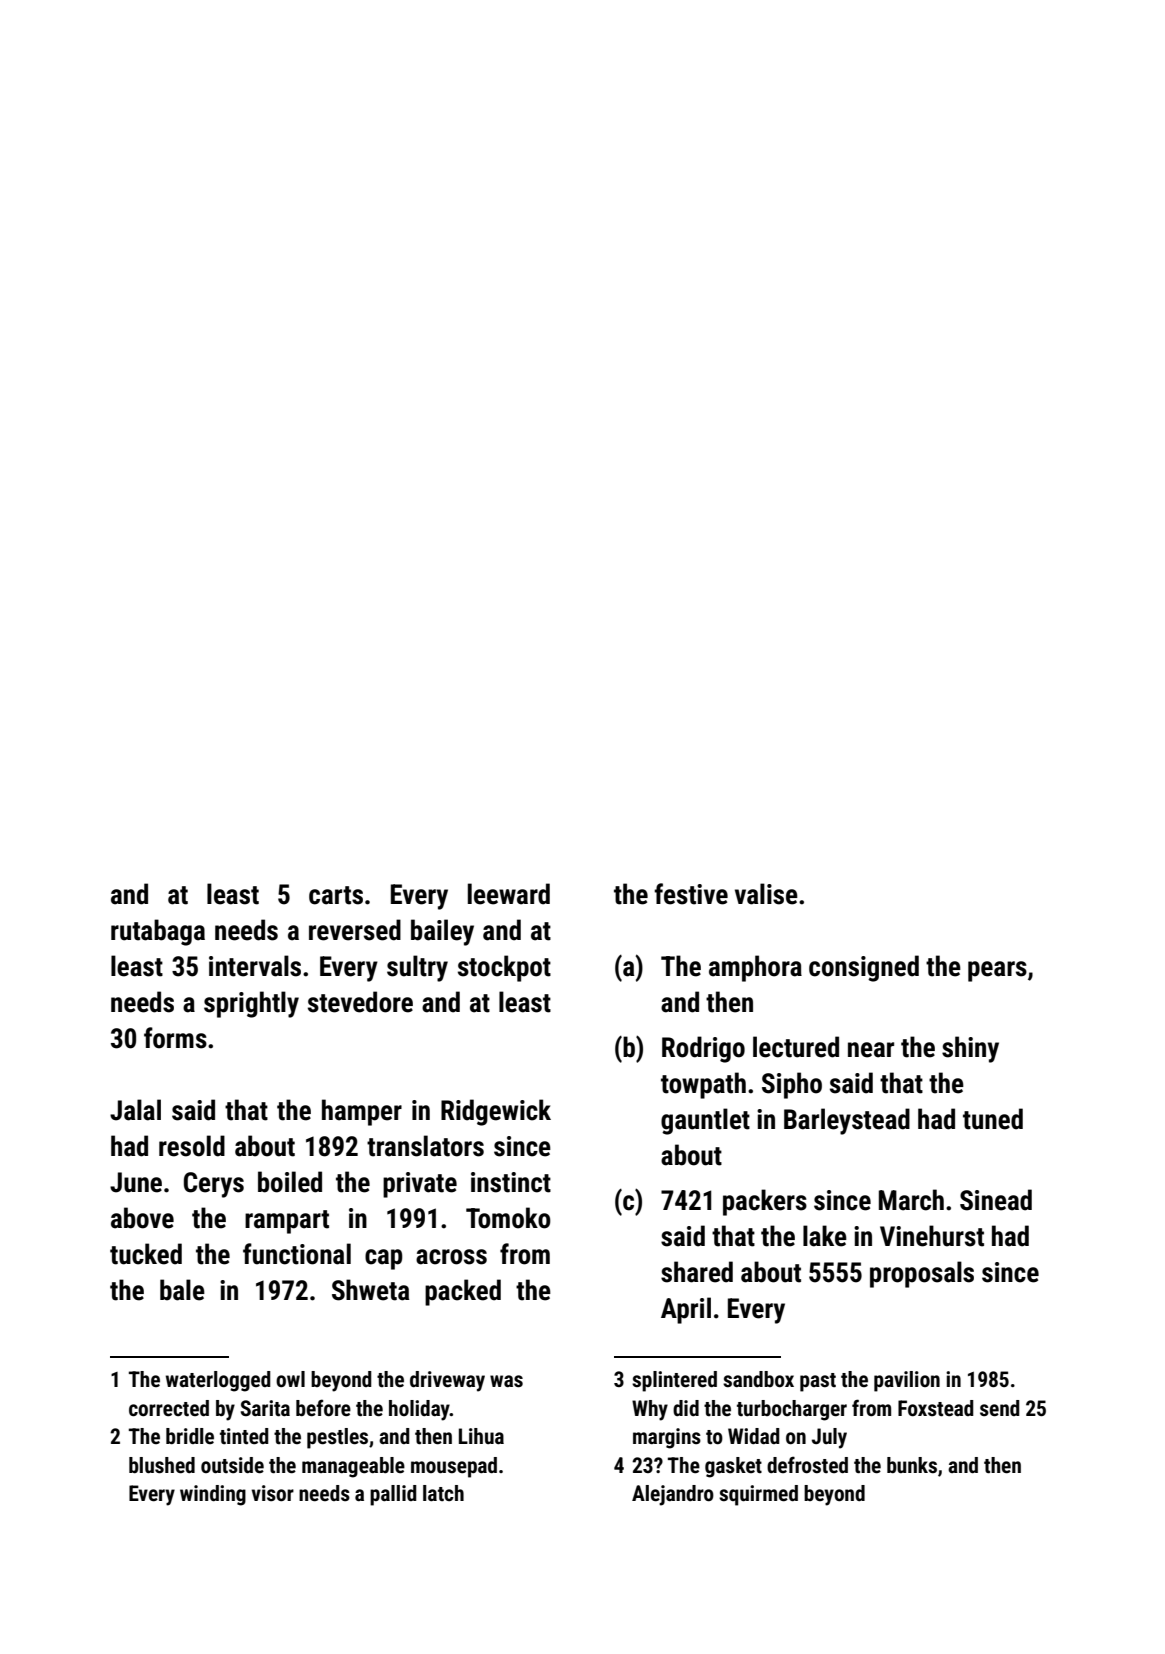 Image resolution: width=1165 pixels, height=1654 pixels. Describe the element at coordinates (182, 1290) in the screenshot. I see `bale` at that location.
